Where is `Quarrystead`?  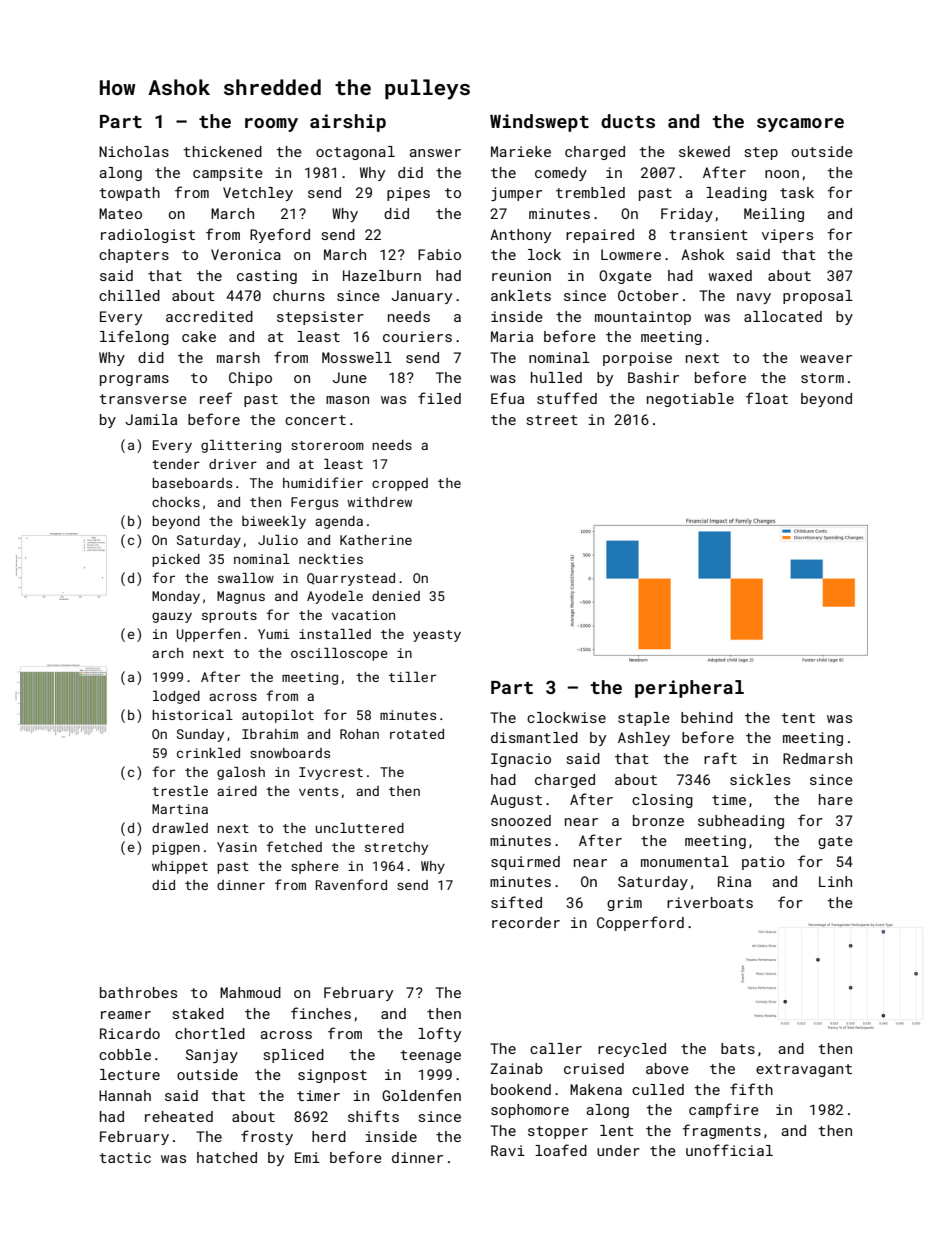 Quarrystead is located at coordinates (351, 579).
